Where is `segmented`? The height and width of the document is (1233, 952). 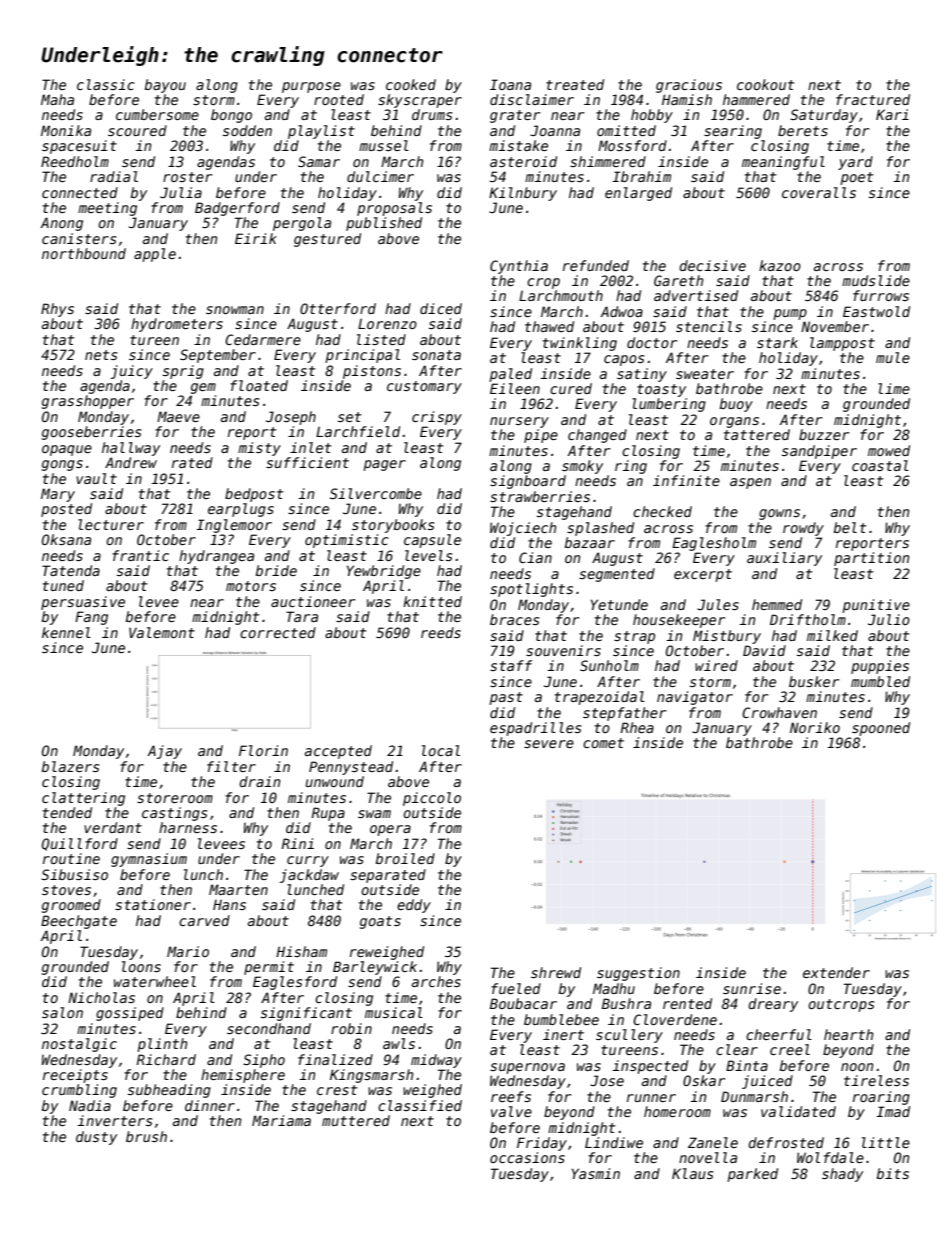 segmented is located at coordinates (617, 575).
